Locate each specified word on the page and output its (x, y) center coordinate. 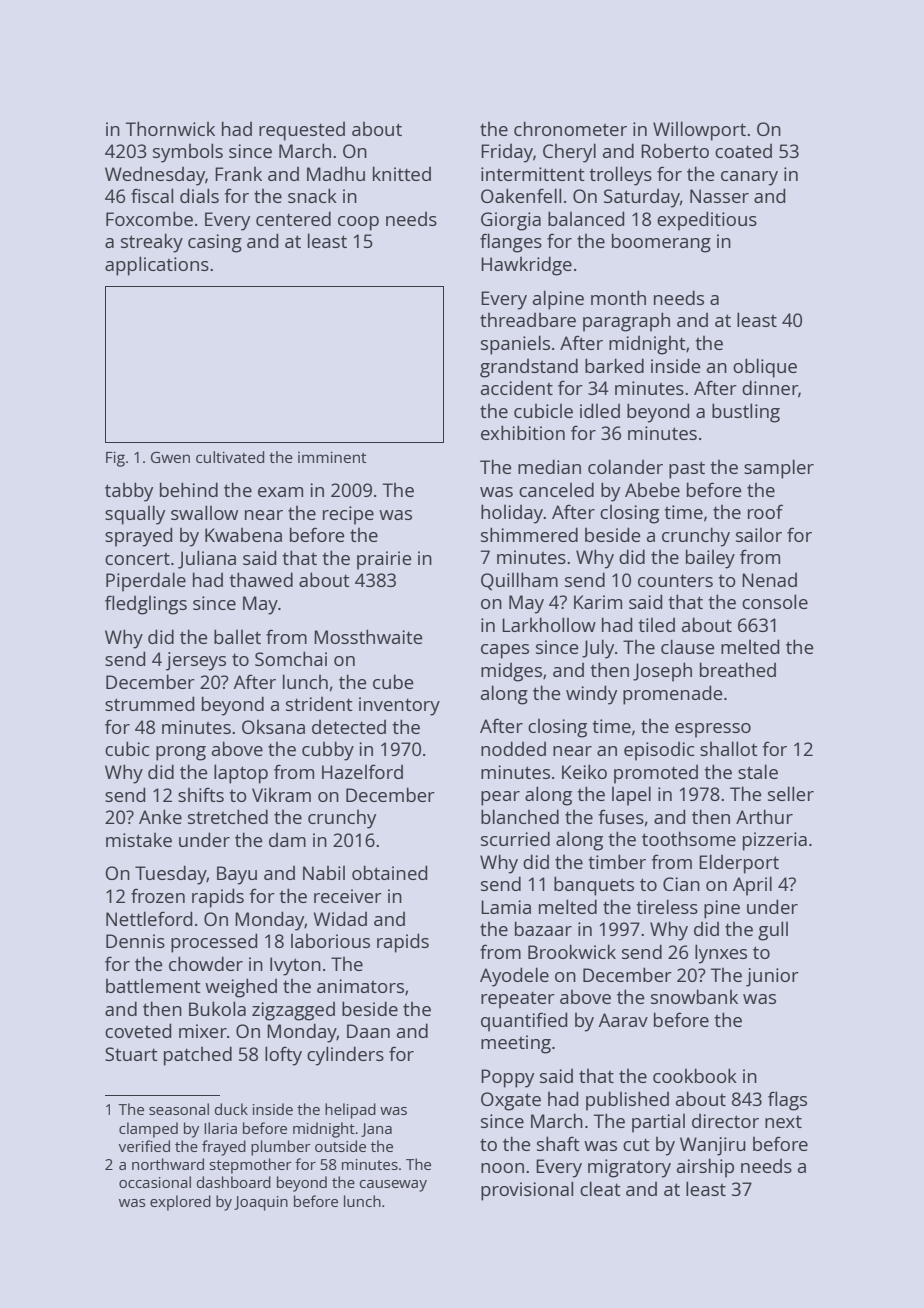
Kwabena (243, 535)
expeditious (707, 221)
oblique (765, 368)
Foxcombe (149, 218)
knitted (402, 173)
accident (517, 388)
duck (231, 1109)
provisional (527, 1191)
